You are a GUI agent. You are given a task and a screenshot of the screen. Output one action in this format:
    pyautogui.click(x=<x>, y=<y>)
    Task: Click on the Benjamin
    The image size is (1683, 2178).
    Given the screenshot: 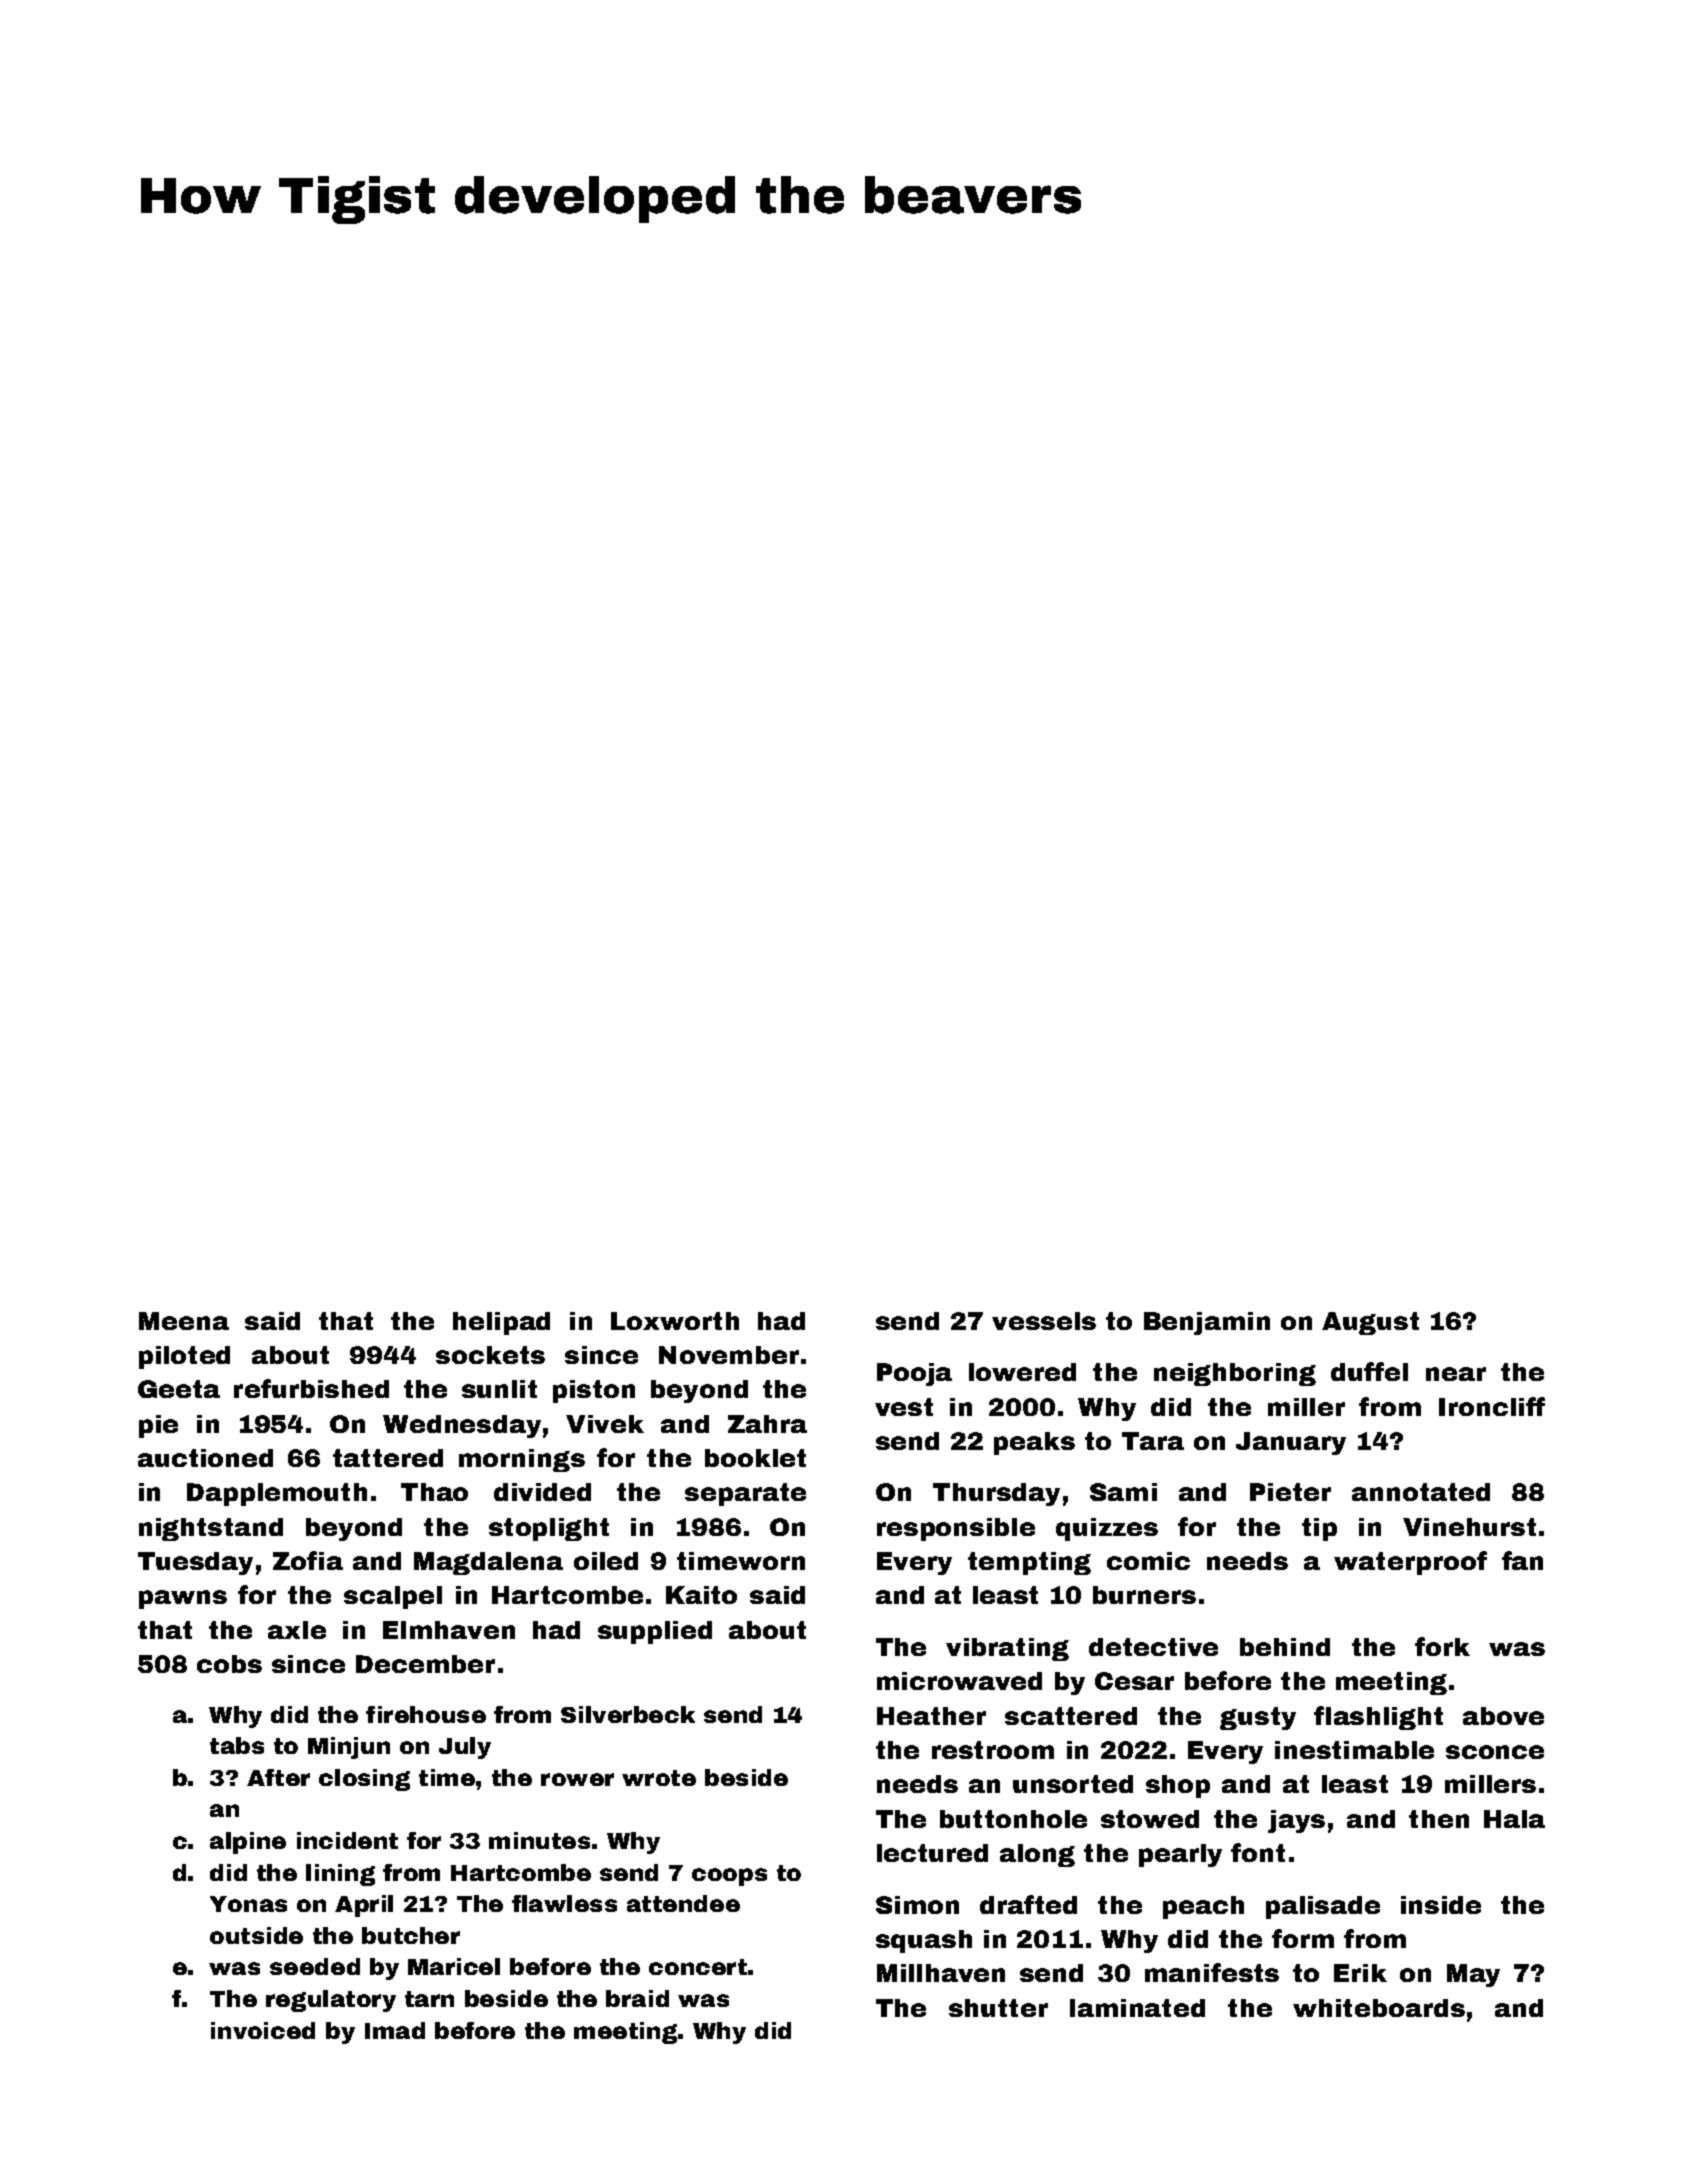 What is the action you would take?
    pyautogui.click(x=1207, y=1323)
